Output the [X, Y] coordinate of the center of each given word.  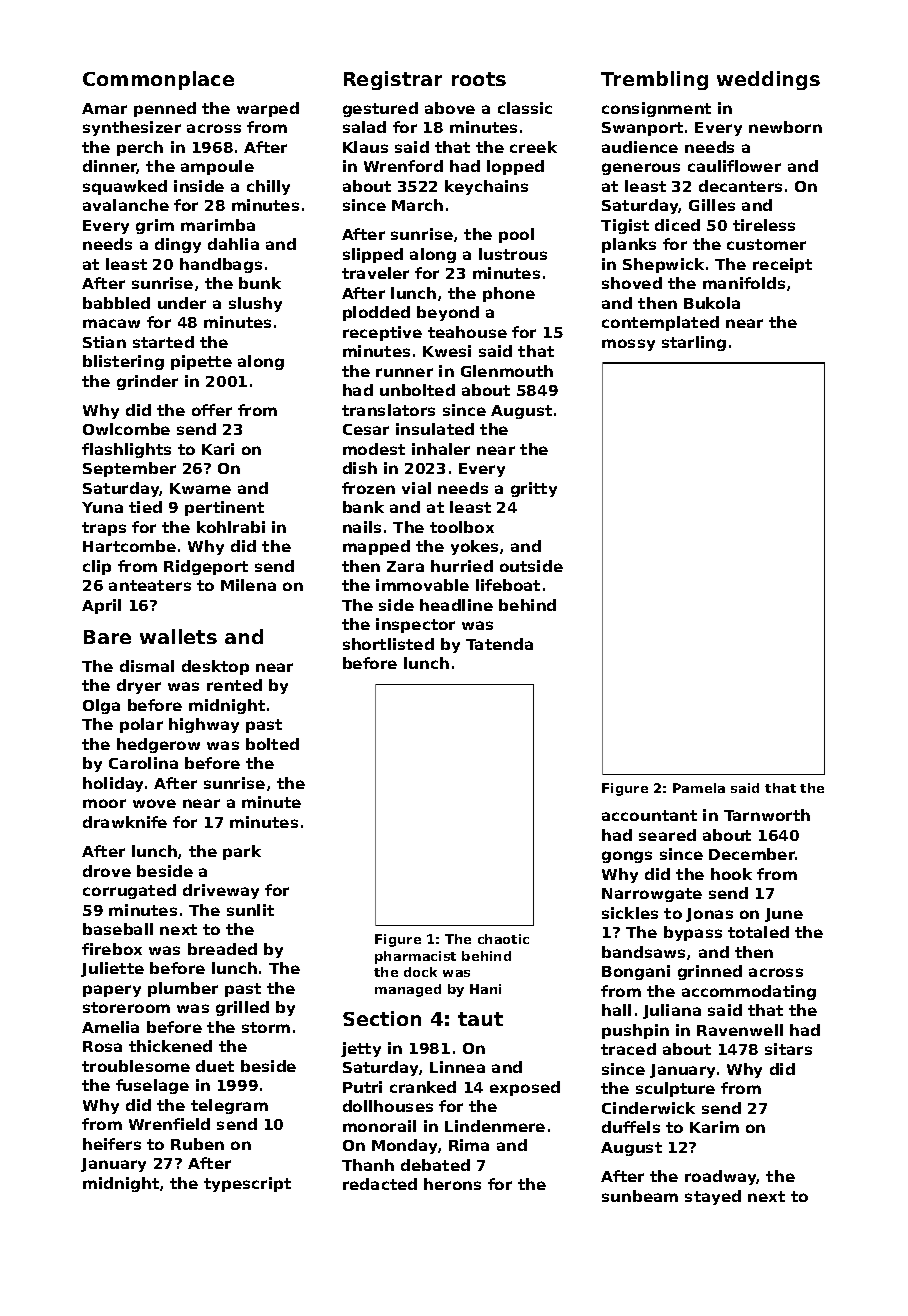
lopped [515, 167]
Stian [104, 342]
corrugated [129, 891]
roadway [721, 1177]
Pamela [699, 788]
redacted [380, 1184]
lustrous [513, 254]
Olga [101, 706]
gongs [627, 857]
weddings [768, 80]
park [242, 852]
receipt [782, 265]
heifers [112, 1144]
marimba [218, 225]
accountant [649, 815]
